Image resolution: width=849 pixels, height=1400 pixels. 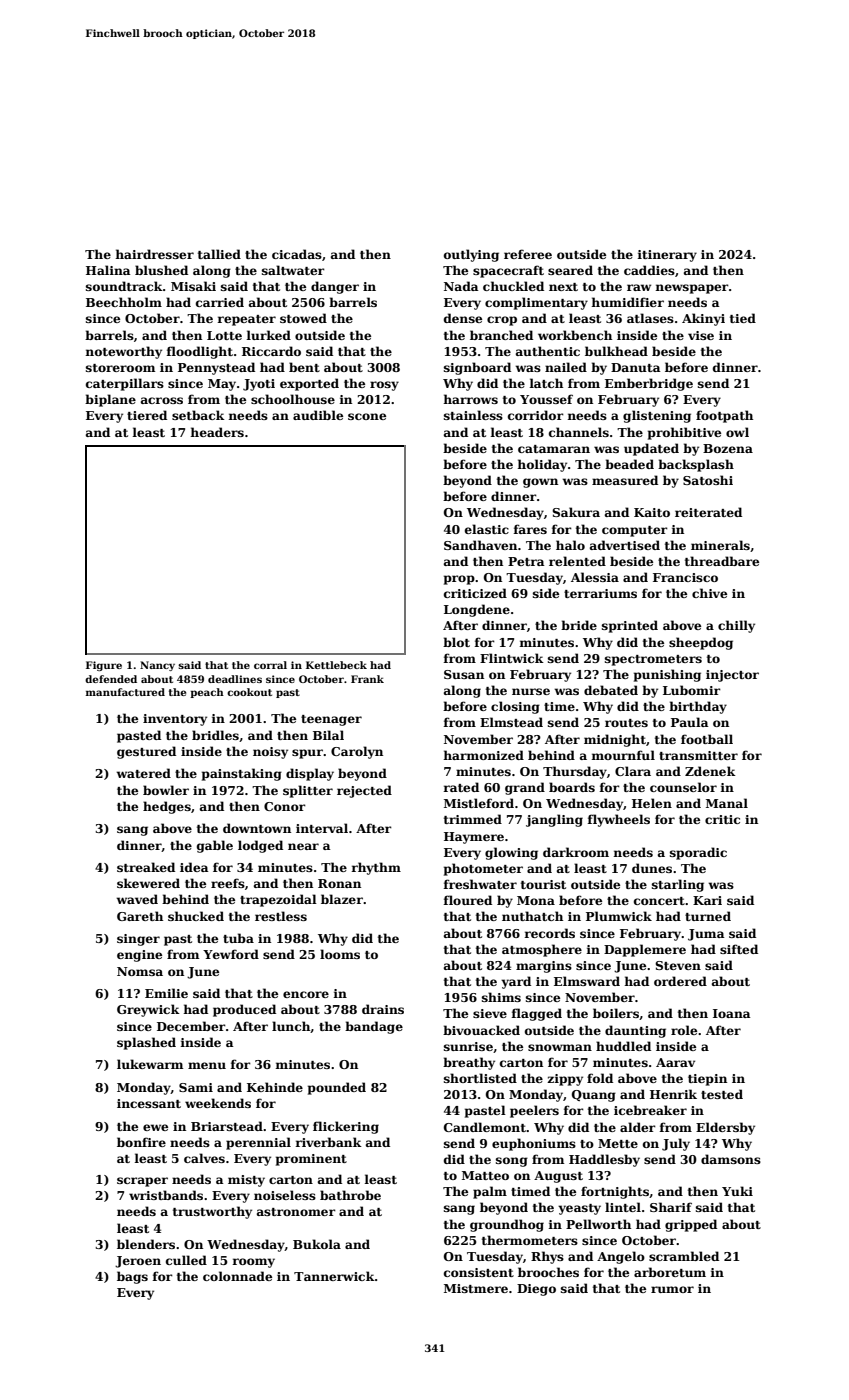 I want to click on Dapplemere, so click(x=645, y=950).
